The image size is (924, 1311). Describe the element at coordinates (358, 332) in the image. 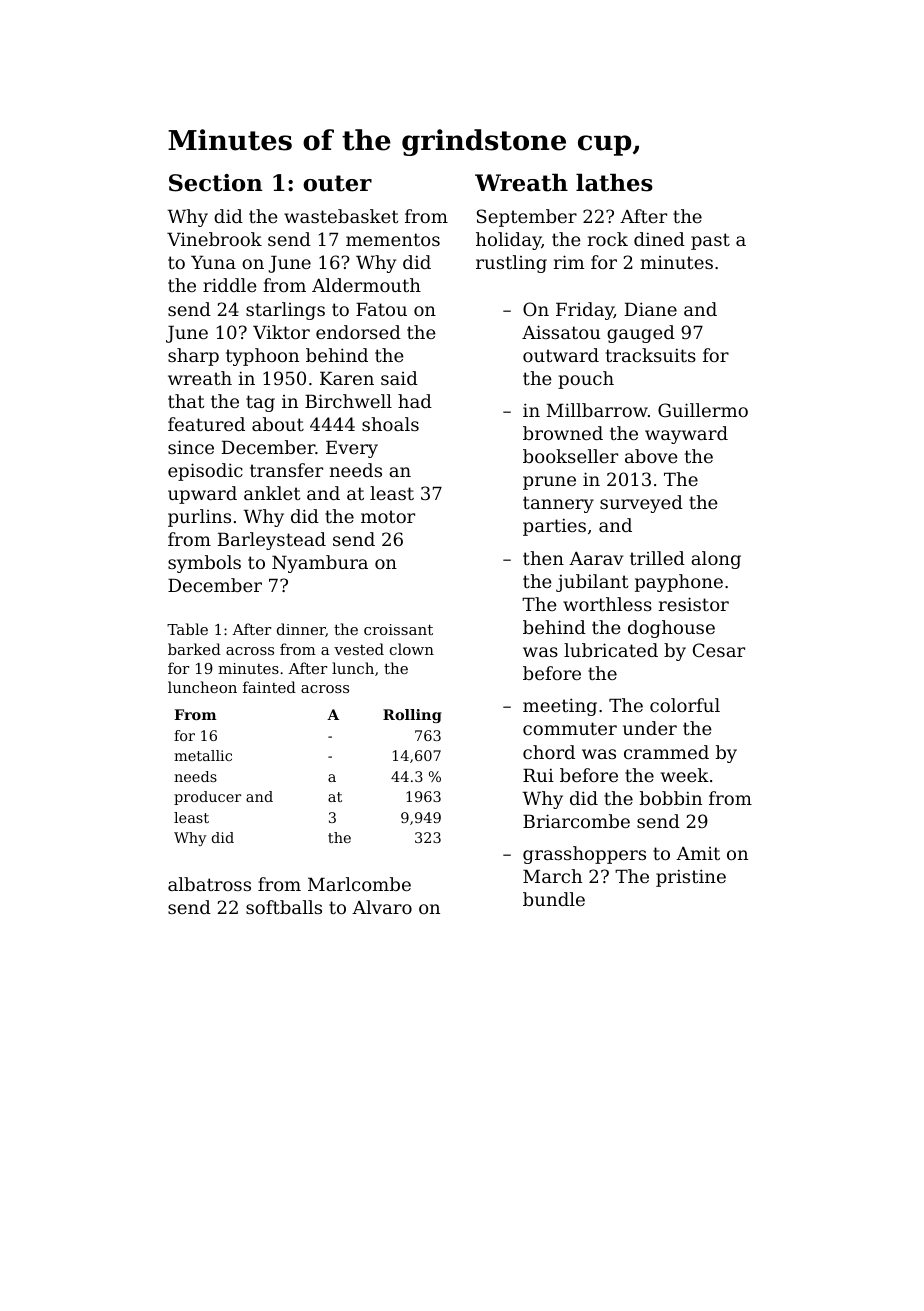

I see `endorsed` at that location.
